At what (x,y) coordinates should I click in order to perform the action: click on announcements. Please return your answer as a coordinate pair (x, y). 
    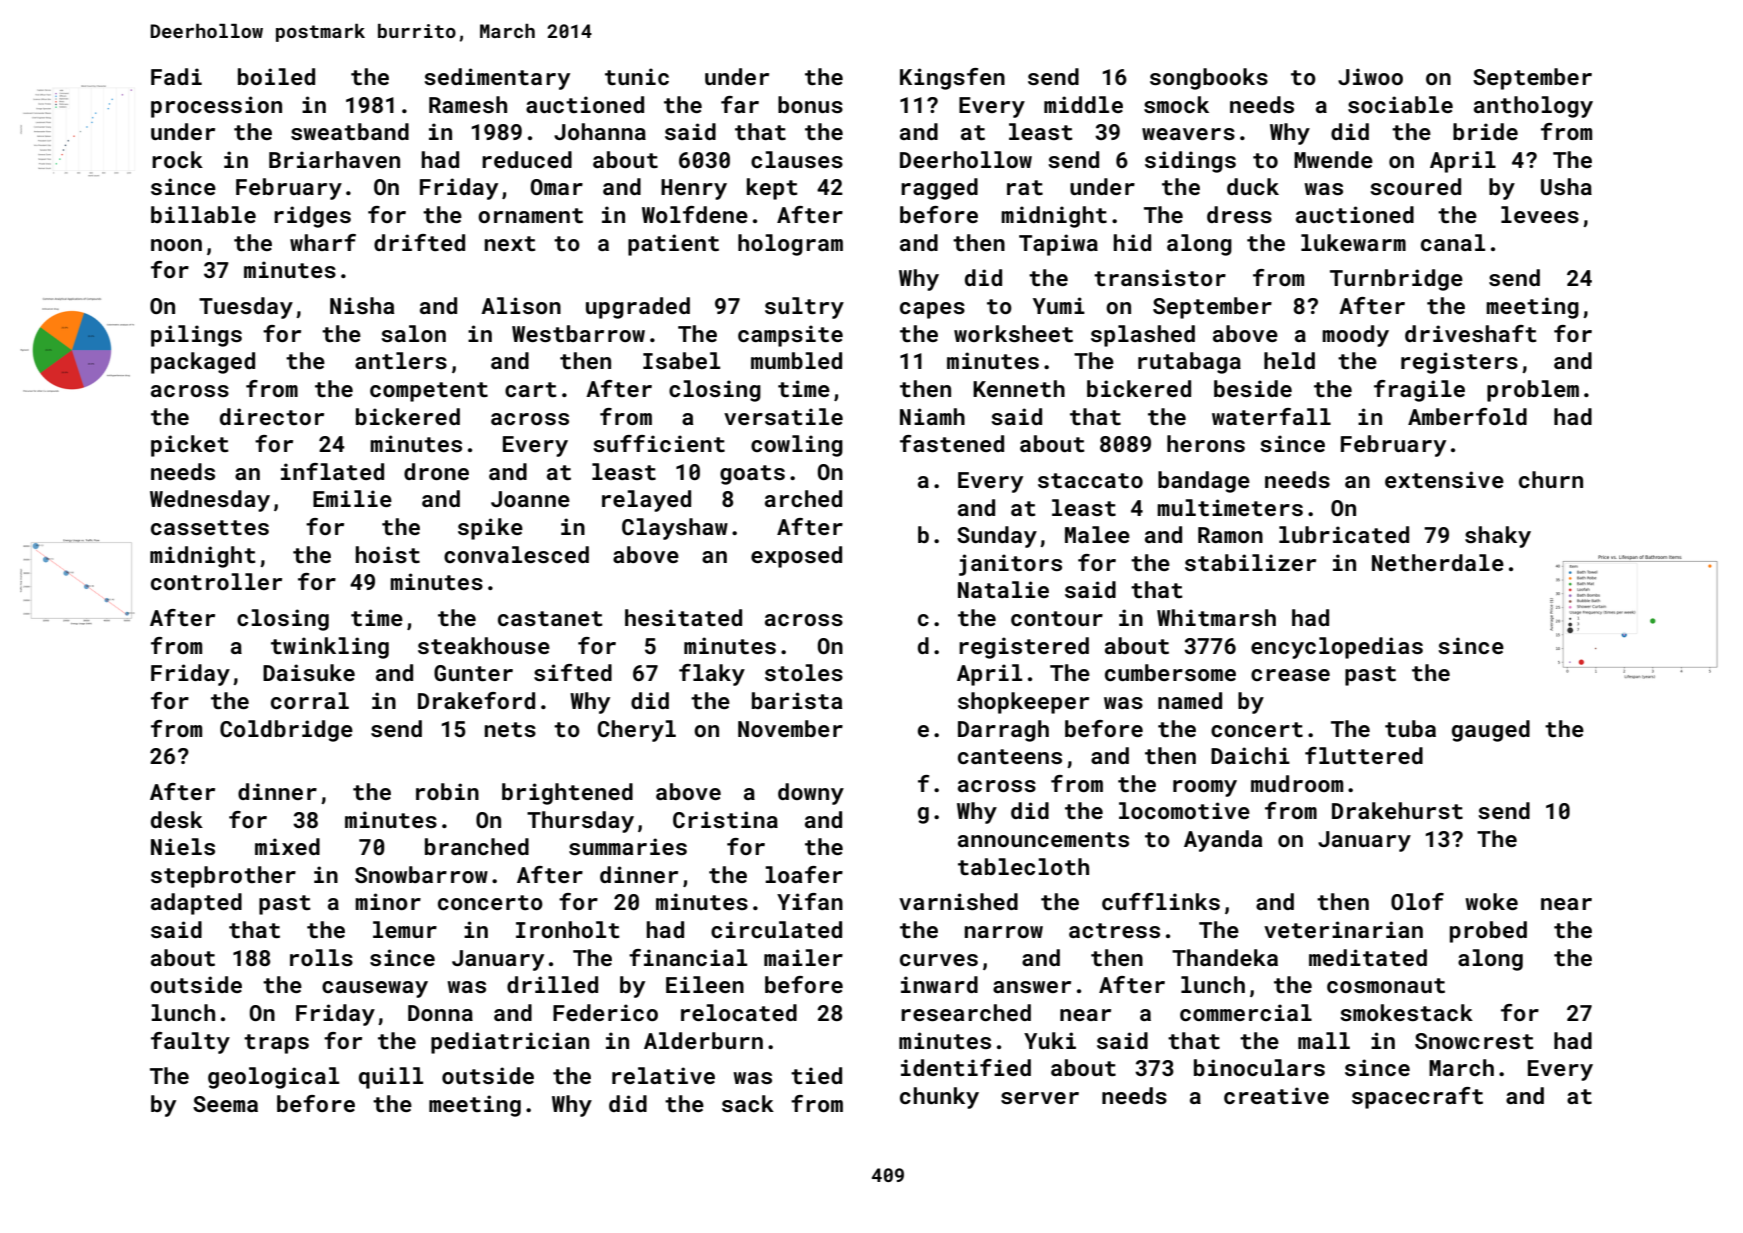
    Looking at the image, I should click on (1043, 839).
